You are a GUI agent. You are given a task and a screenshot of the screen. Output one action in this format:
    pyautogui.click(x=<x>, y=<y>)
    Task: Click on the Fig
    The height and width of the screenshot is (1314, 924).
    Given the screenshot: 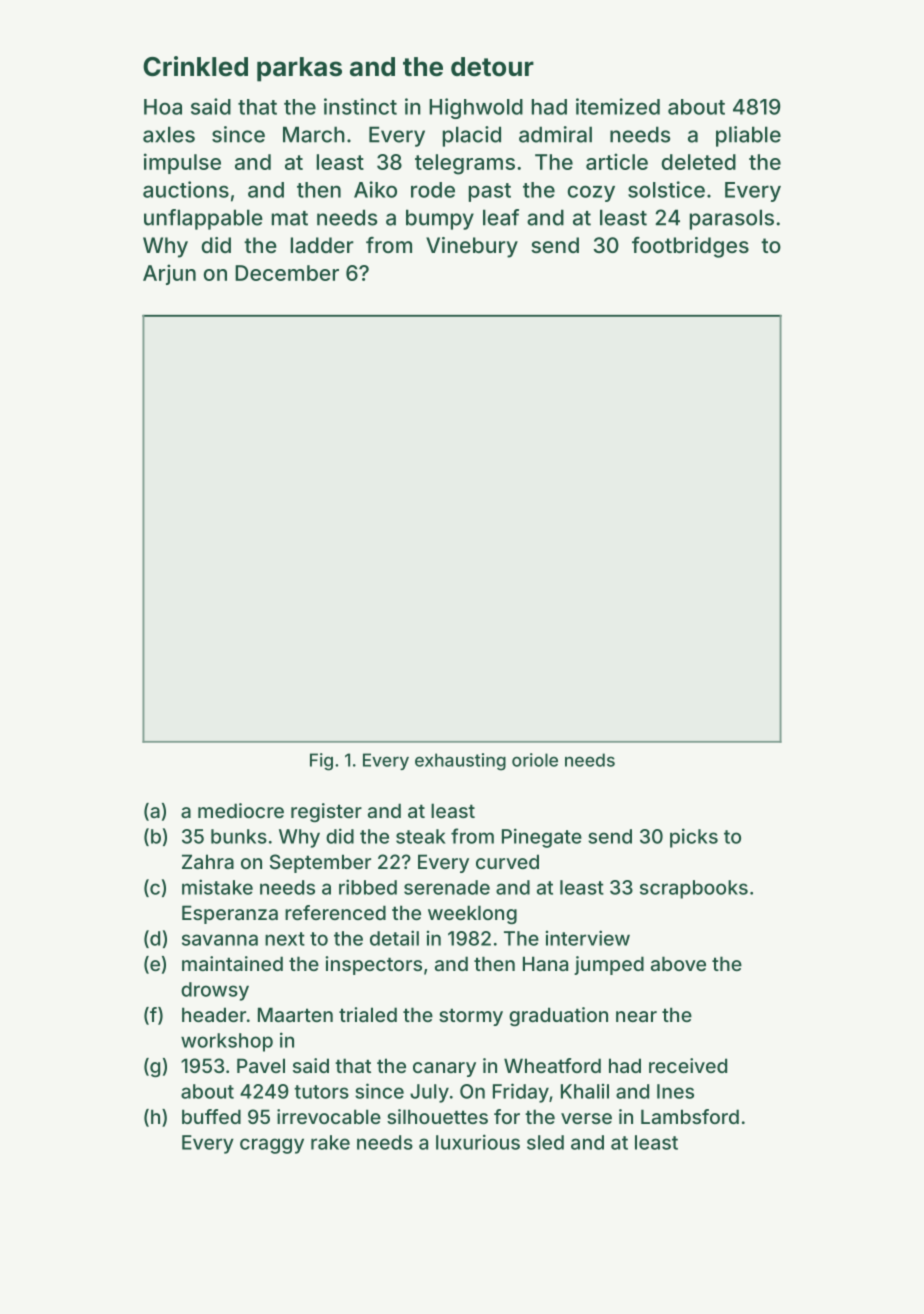 What is the action you would take?
    pyautogui.click(x=321, y=762)
